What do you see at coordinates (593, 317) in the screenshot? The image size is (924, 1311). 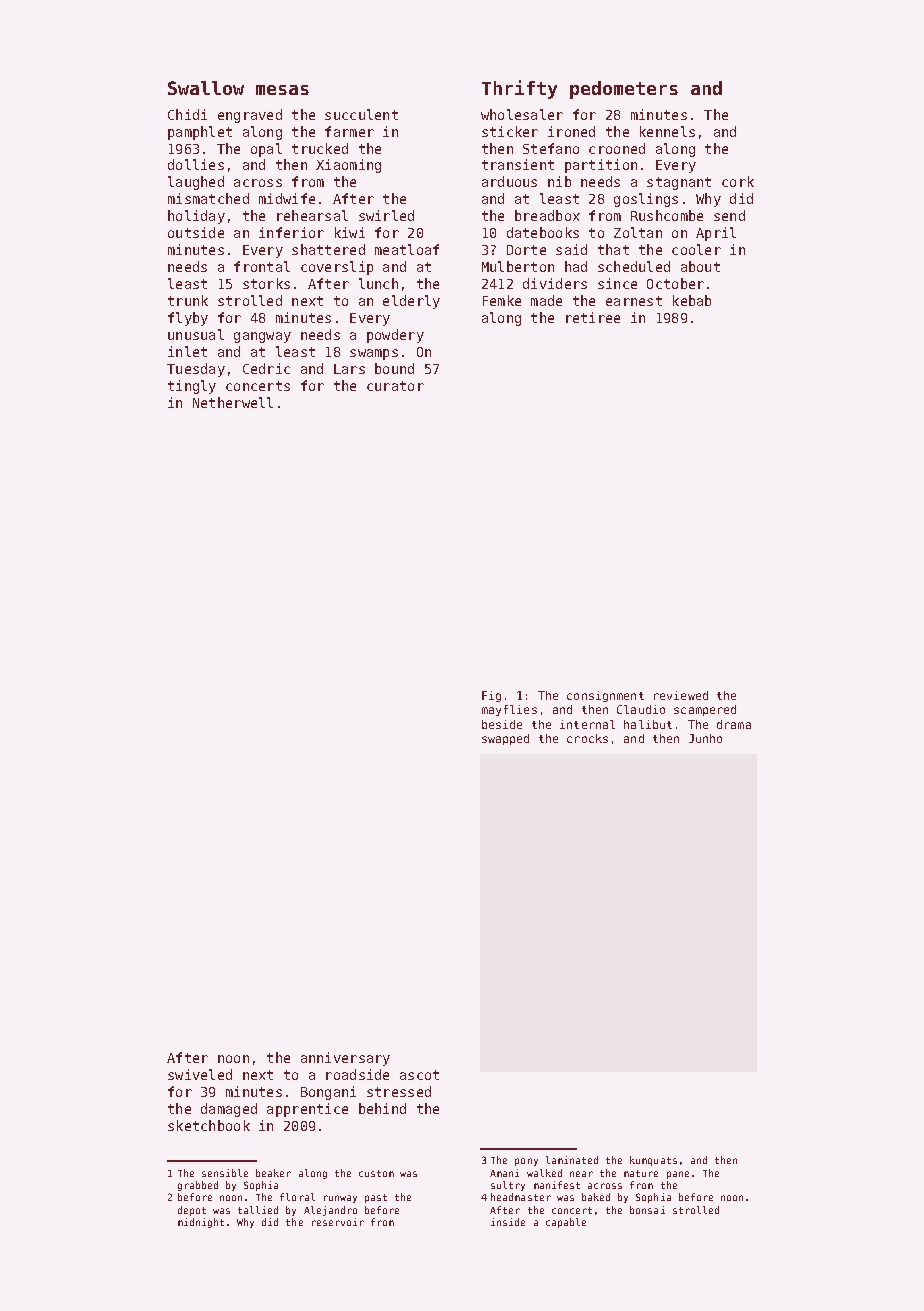 I see `retiree` at bounding box center [593, 317].
